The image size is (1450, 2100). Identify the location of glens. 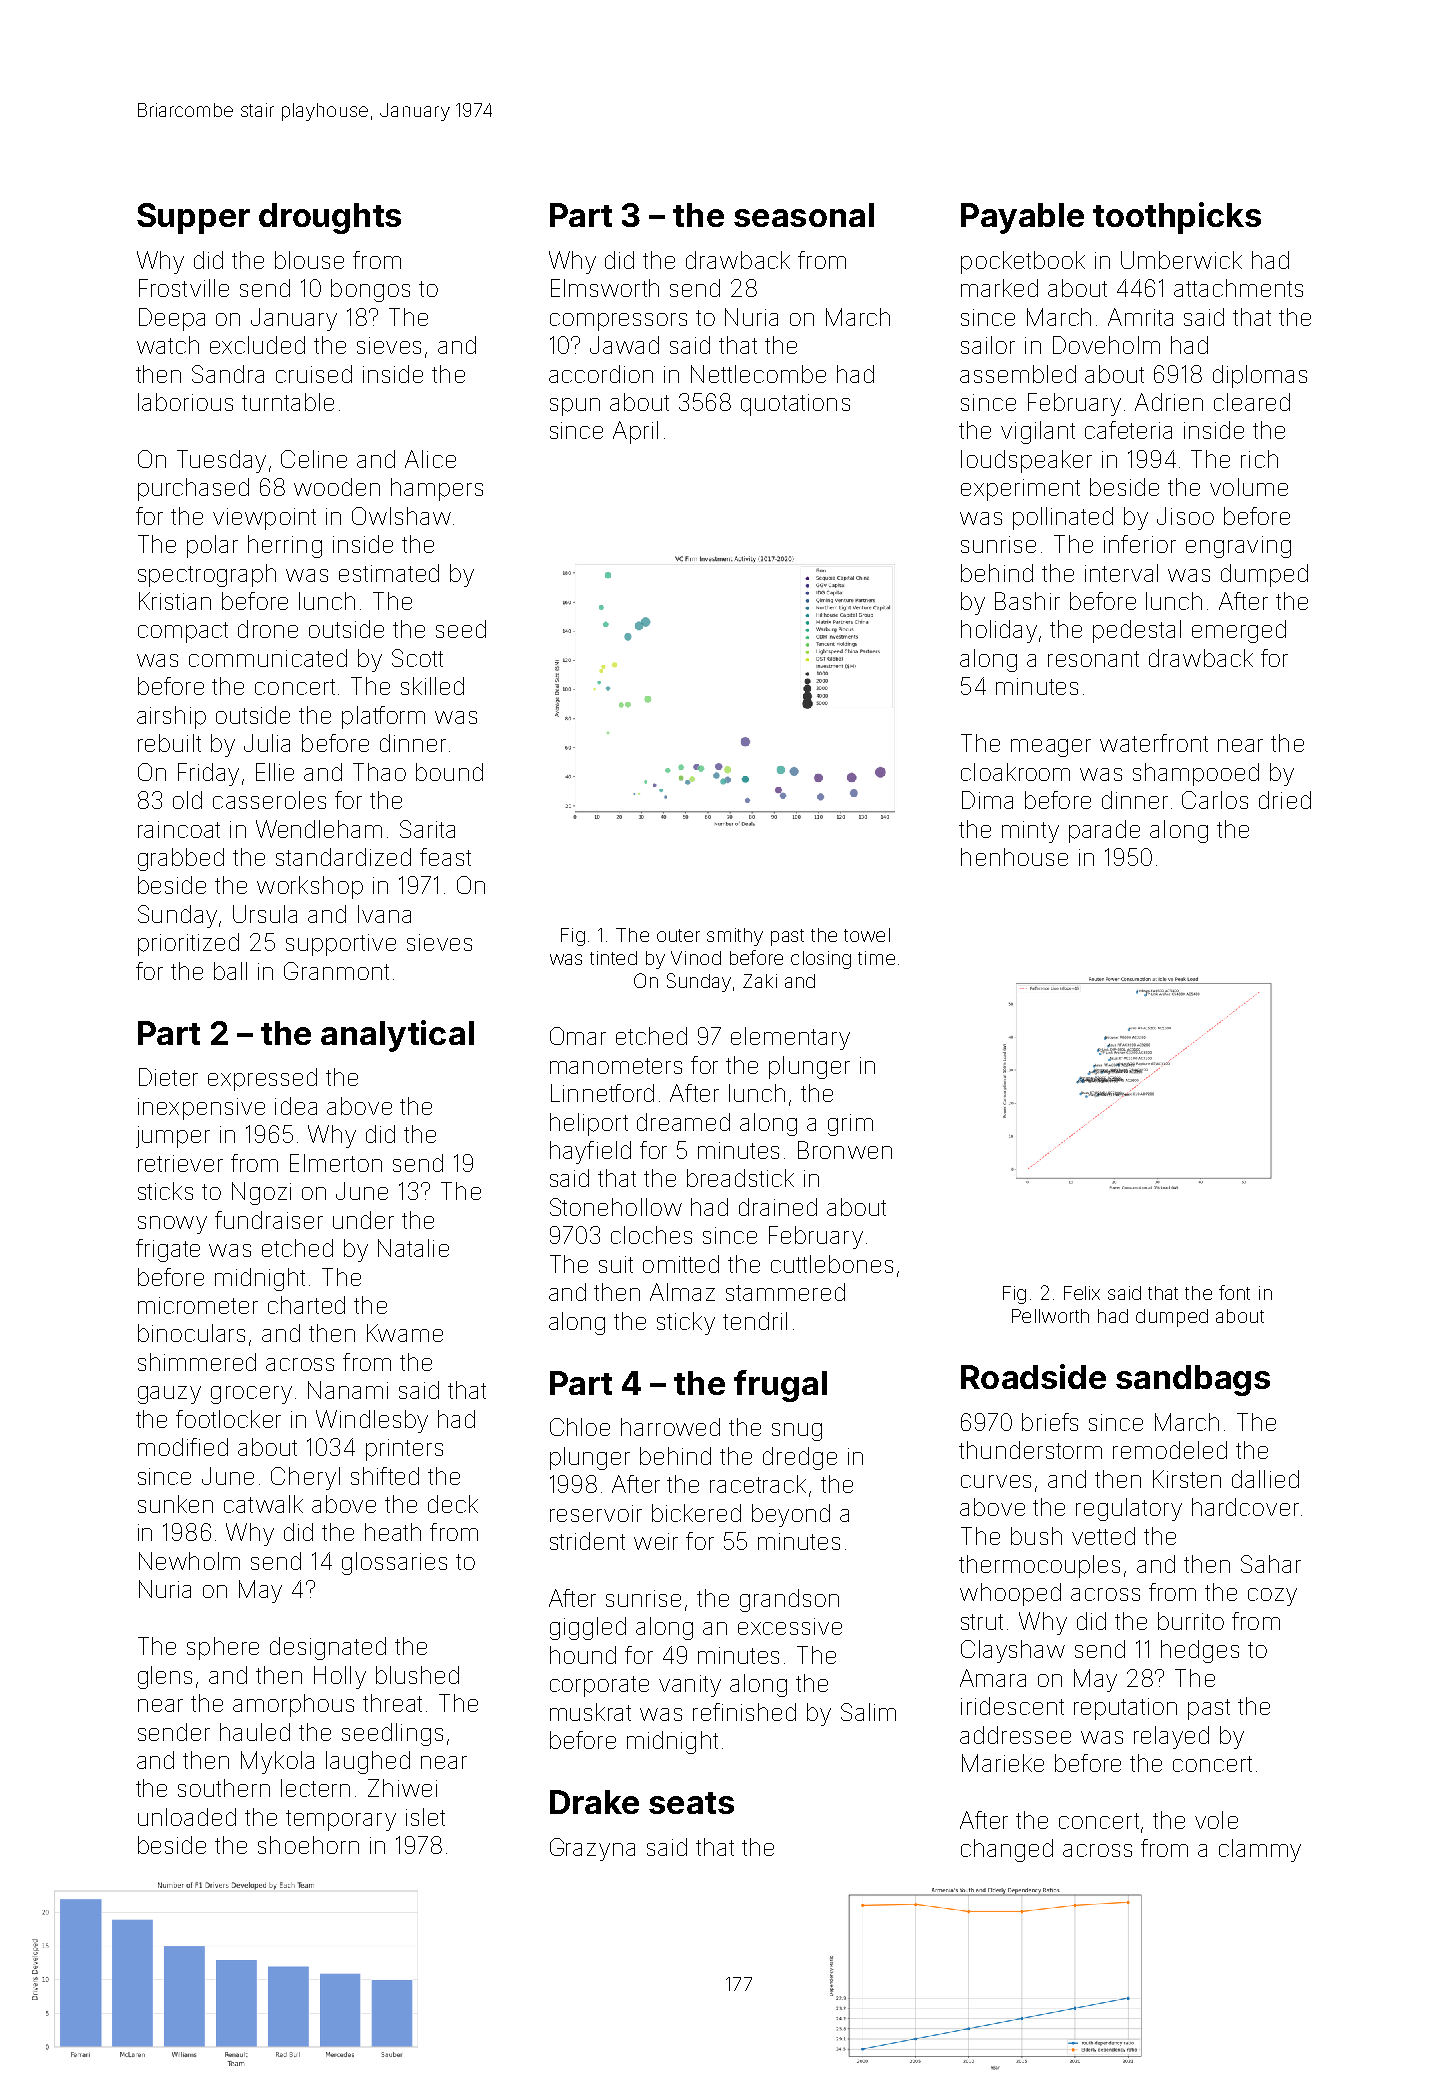
(165, 1677).
